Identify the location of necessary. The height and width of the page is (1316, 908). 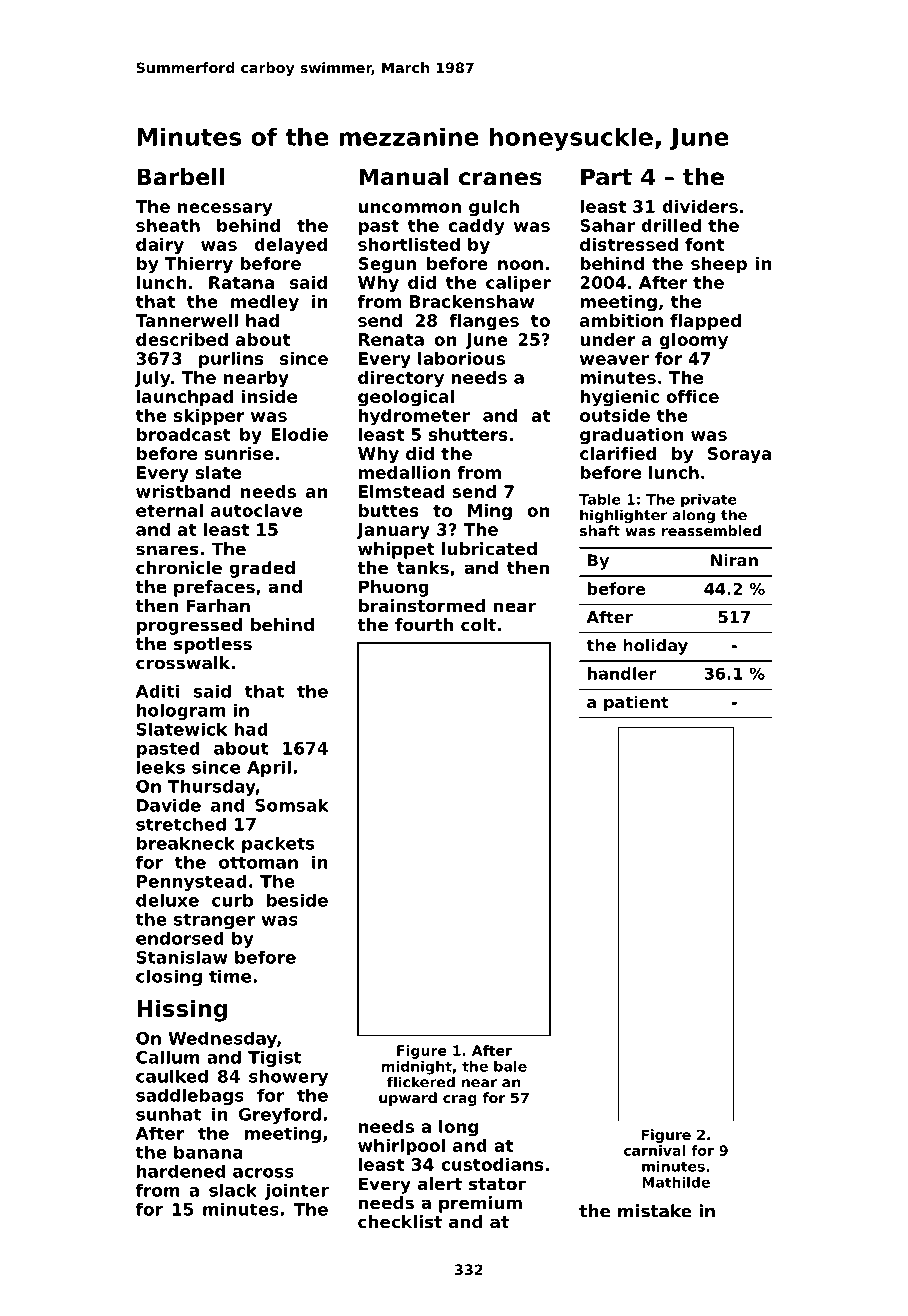
(225, 210).
